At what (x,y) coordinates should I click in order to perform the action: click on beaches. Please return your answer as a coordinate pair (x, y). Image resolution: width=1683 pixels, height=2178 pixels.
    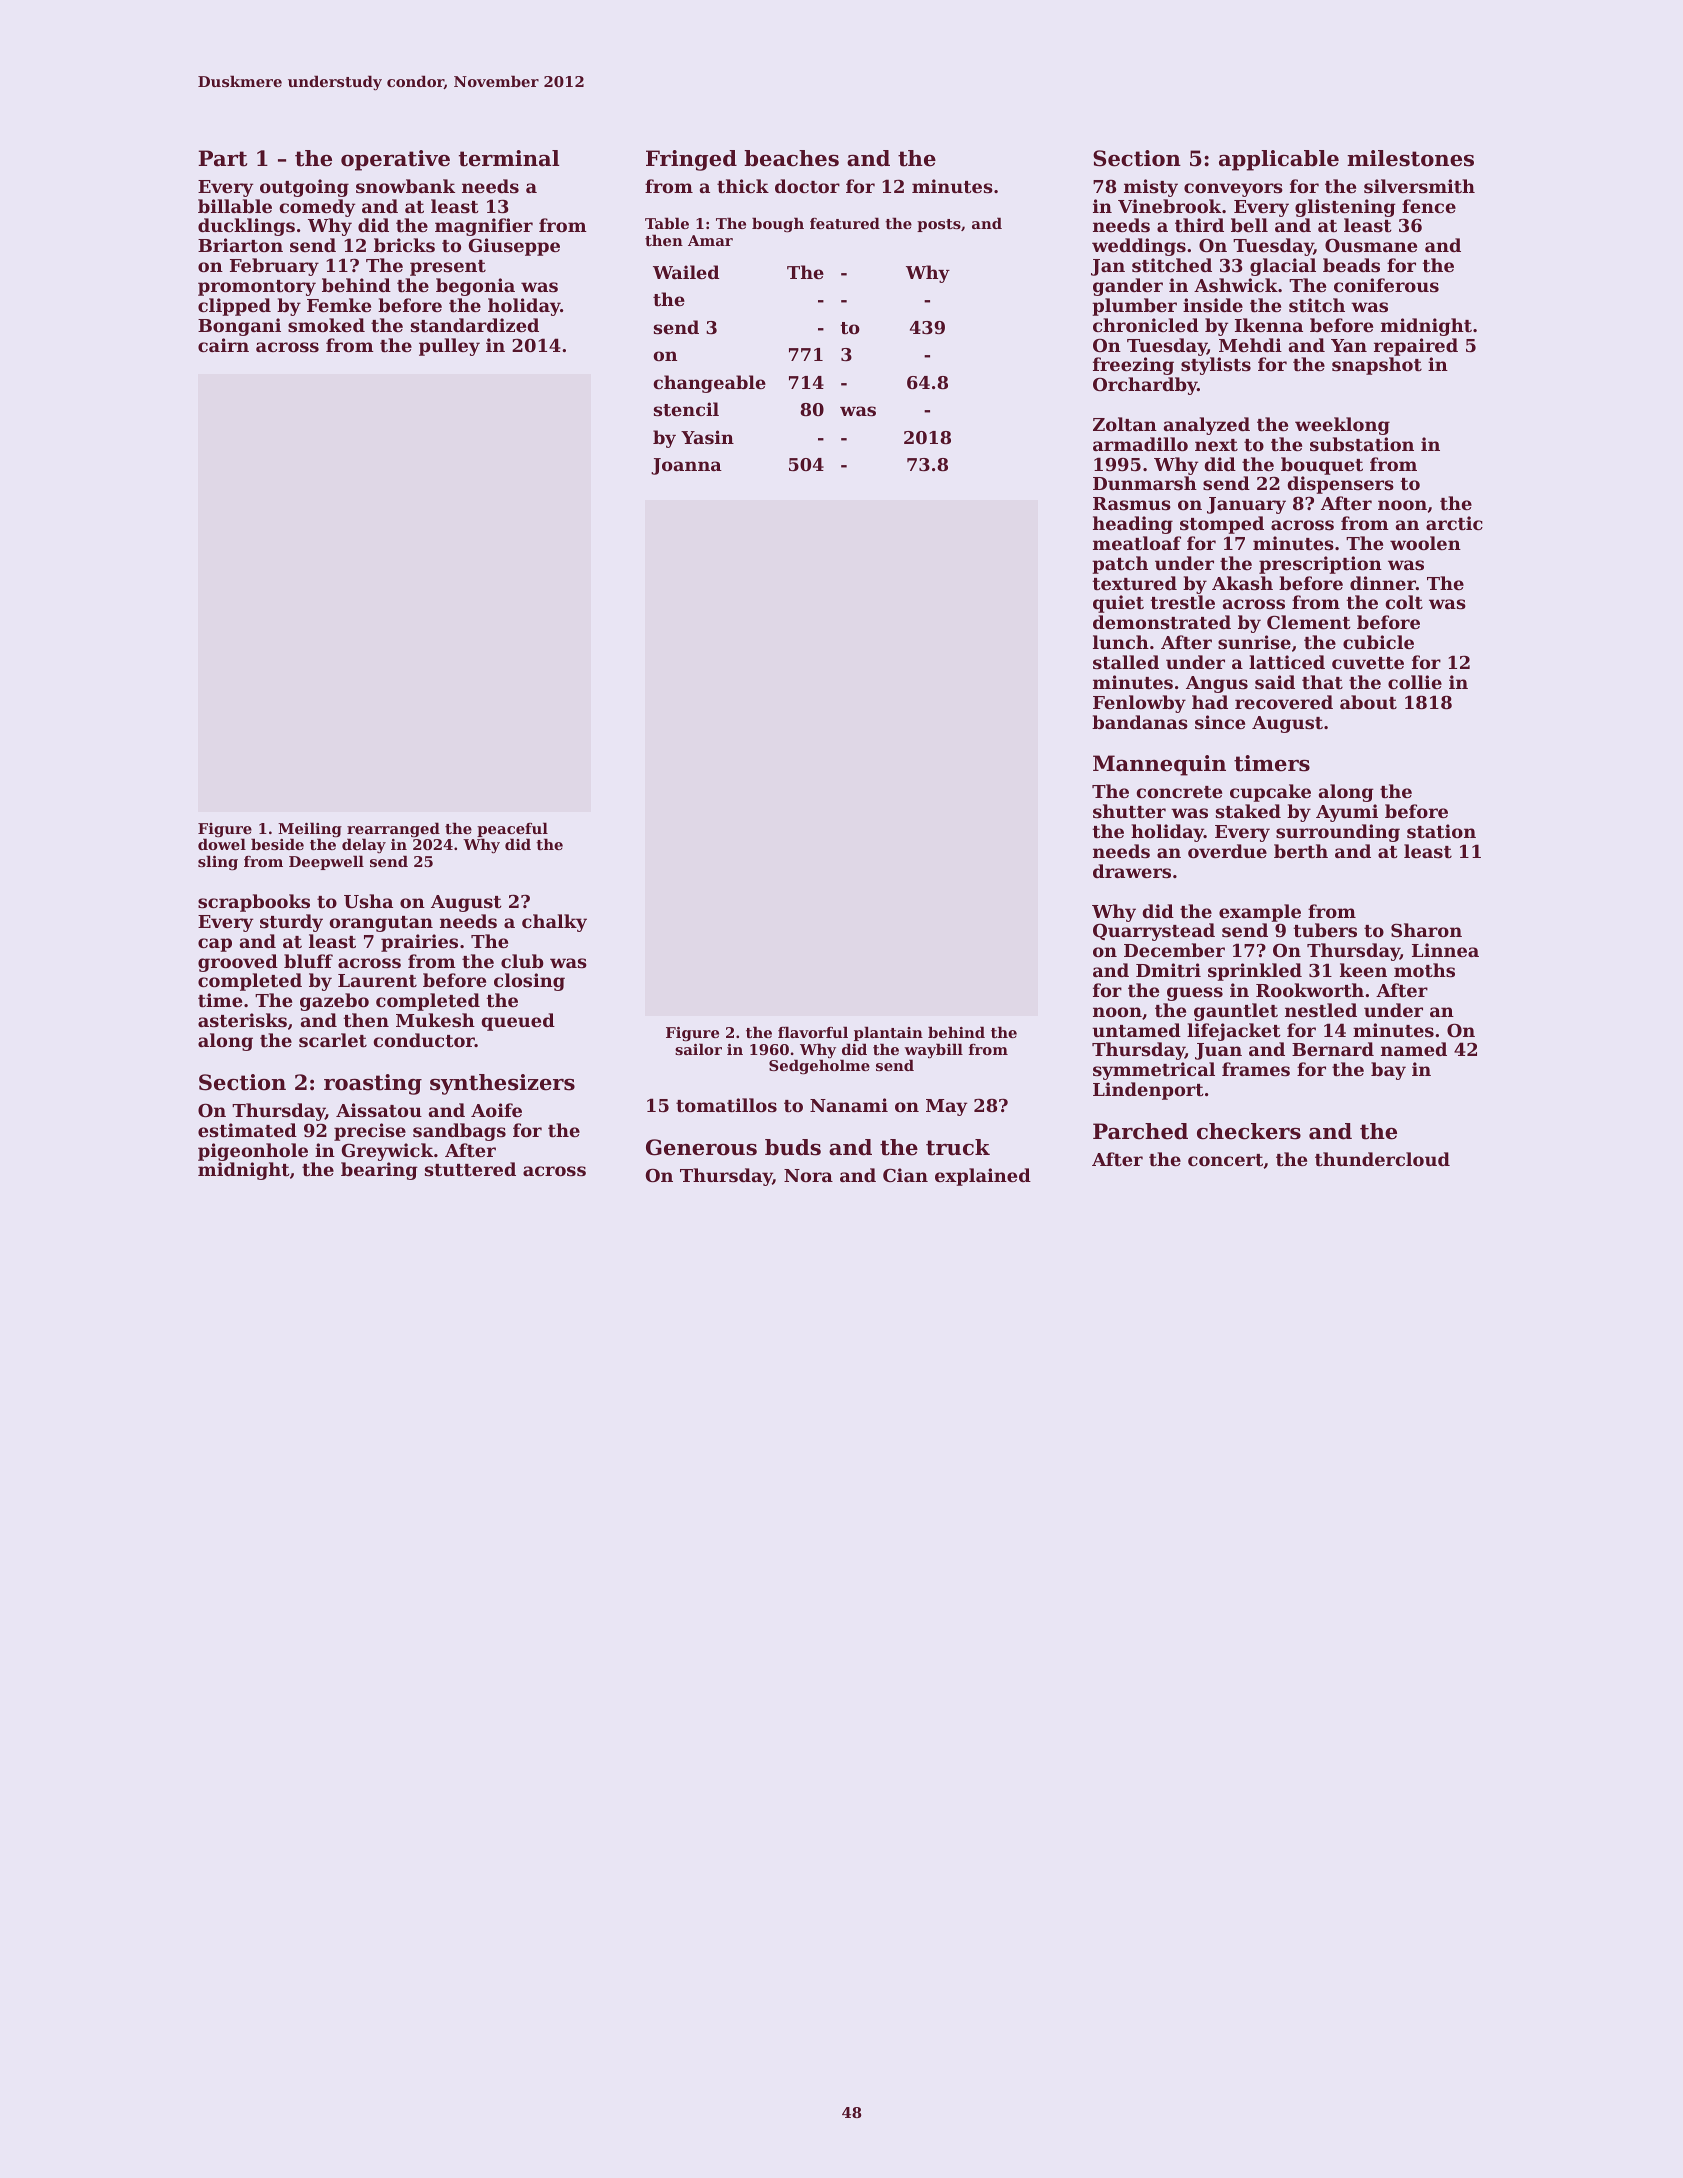
    Looking at the image, I should click on (791, 158).
